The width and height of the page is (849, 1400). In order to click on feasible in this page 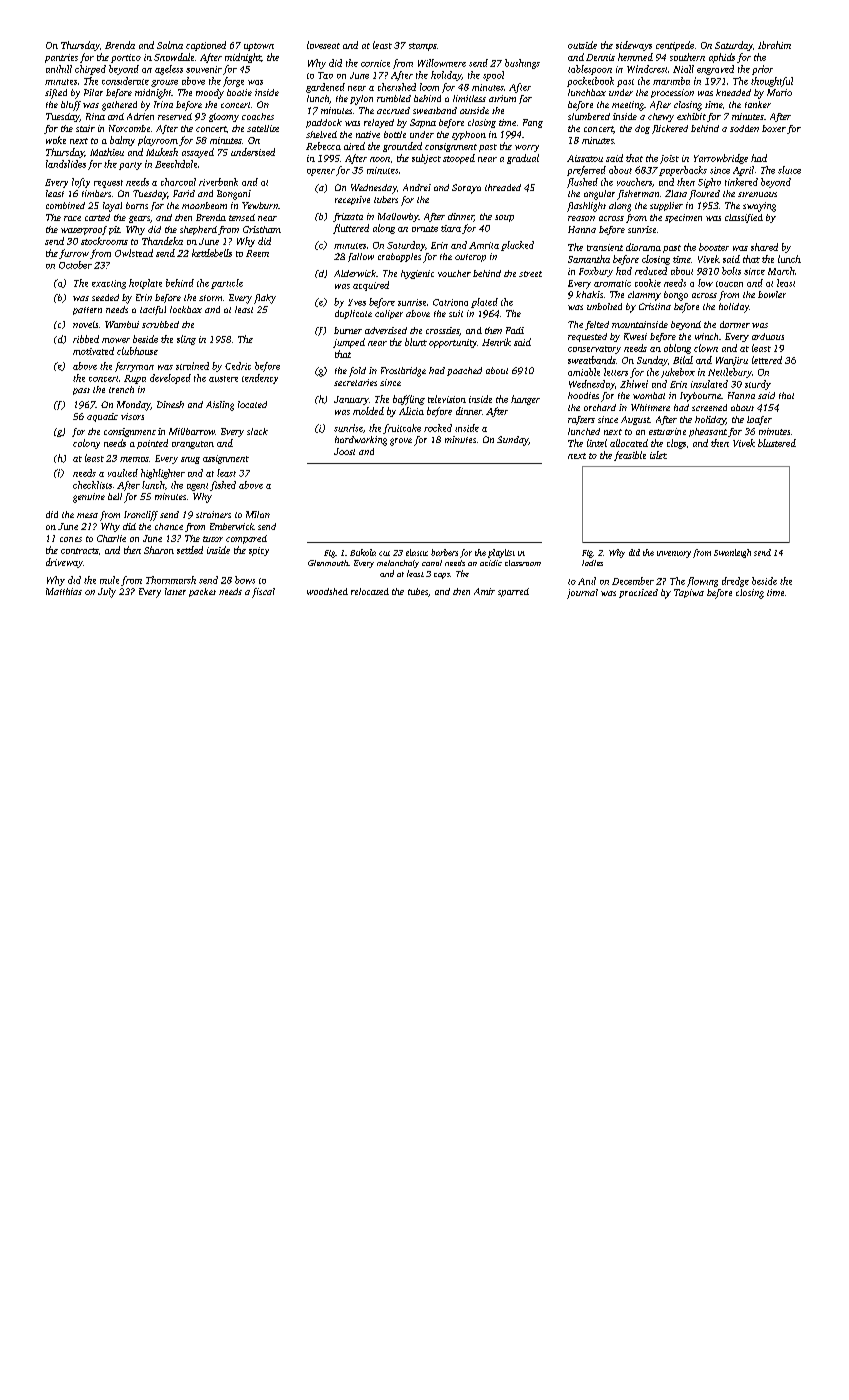, I will do `click(630, 456)`.
